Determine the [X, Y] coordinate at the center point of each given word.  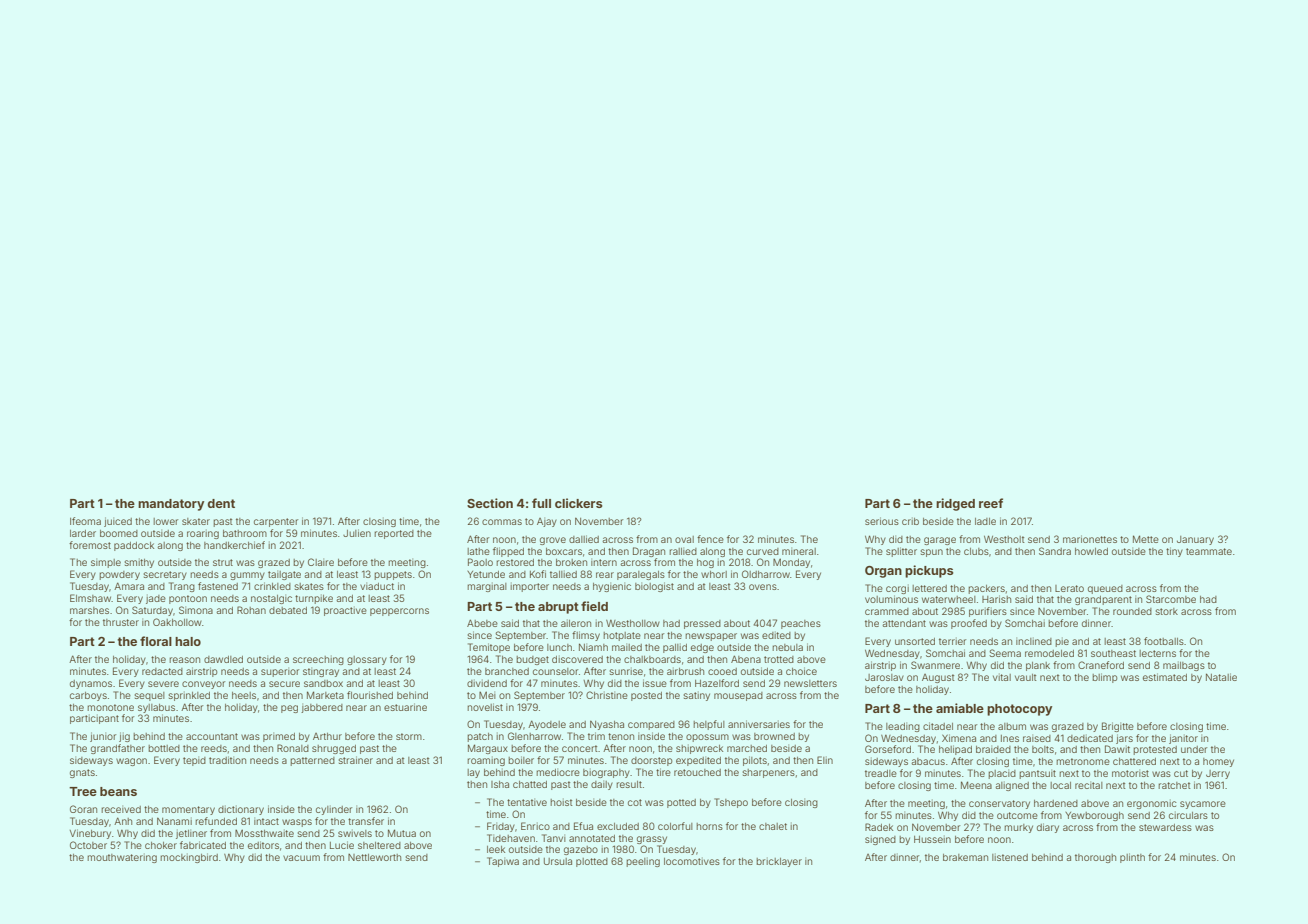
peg [289, 709]
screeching [318, 660]
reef [991, 503]
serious [882, 521]
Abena [746, 659]
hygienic [612, 587]
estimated [1165, 677]
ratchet [1174, 785]
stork [1167, 611]
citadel [938, 726]
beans [118, 791]
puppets [393, 575]
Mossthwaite [264, 833]
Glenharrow [534, 736]
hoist [561, 802]
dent [221, 503]
